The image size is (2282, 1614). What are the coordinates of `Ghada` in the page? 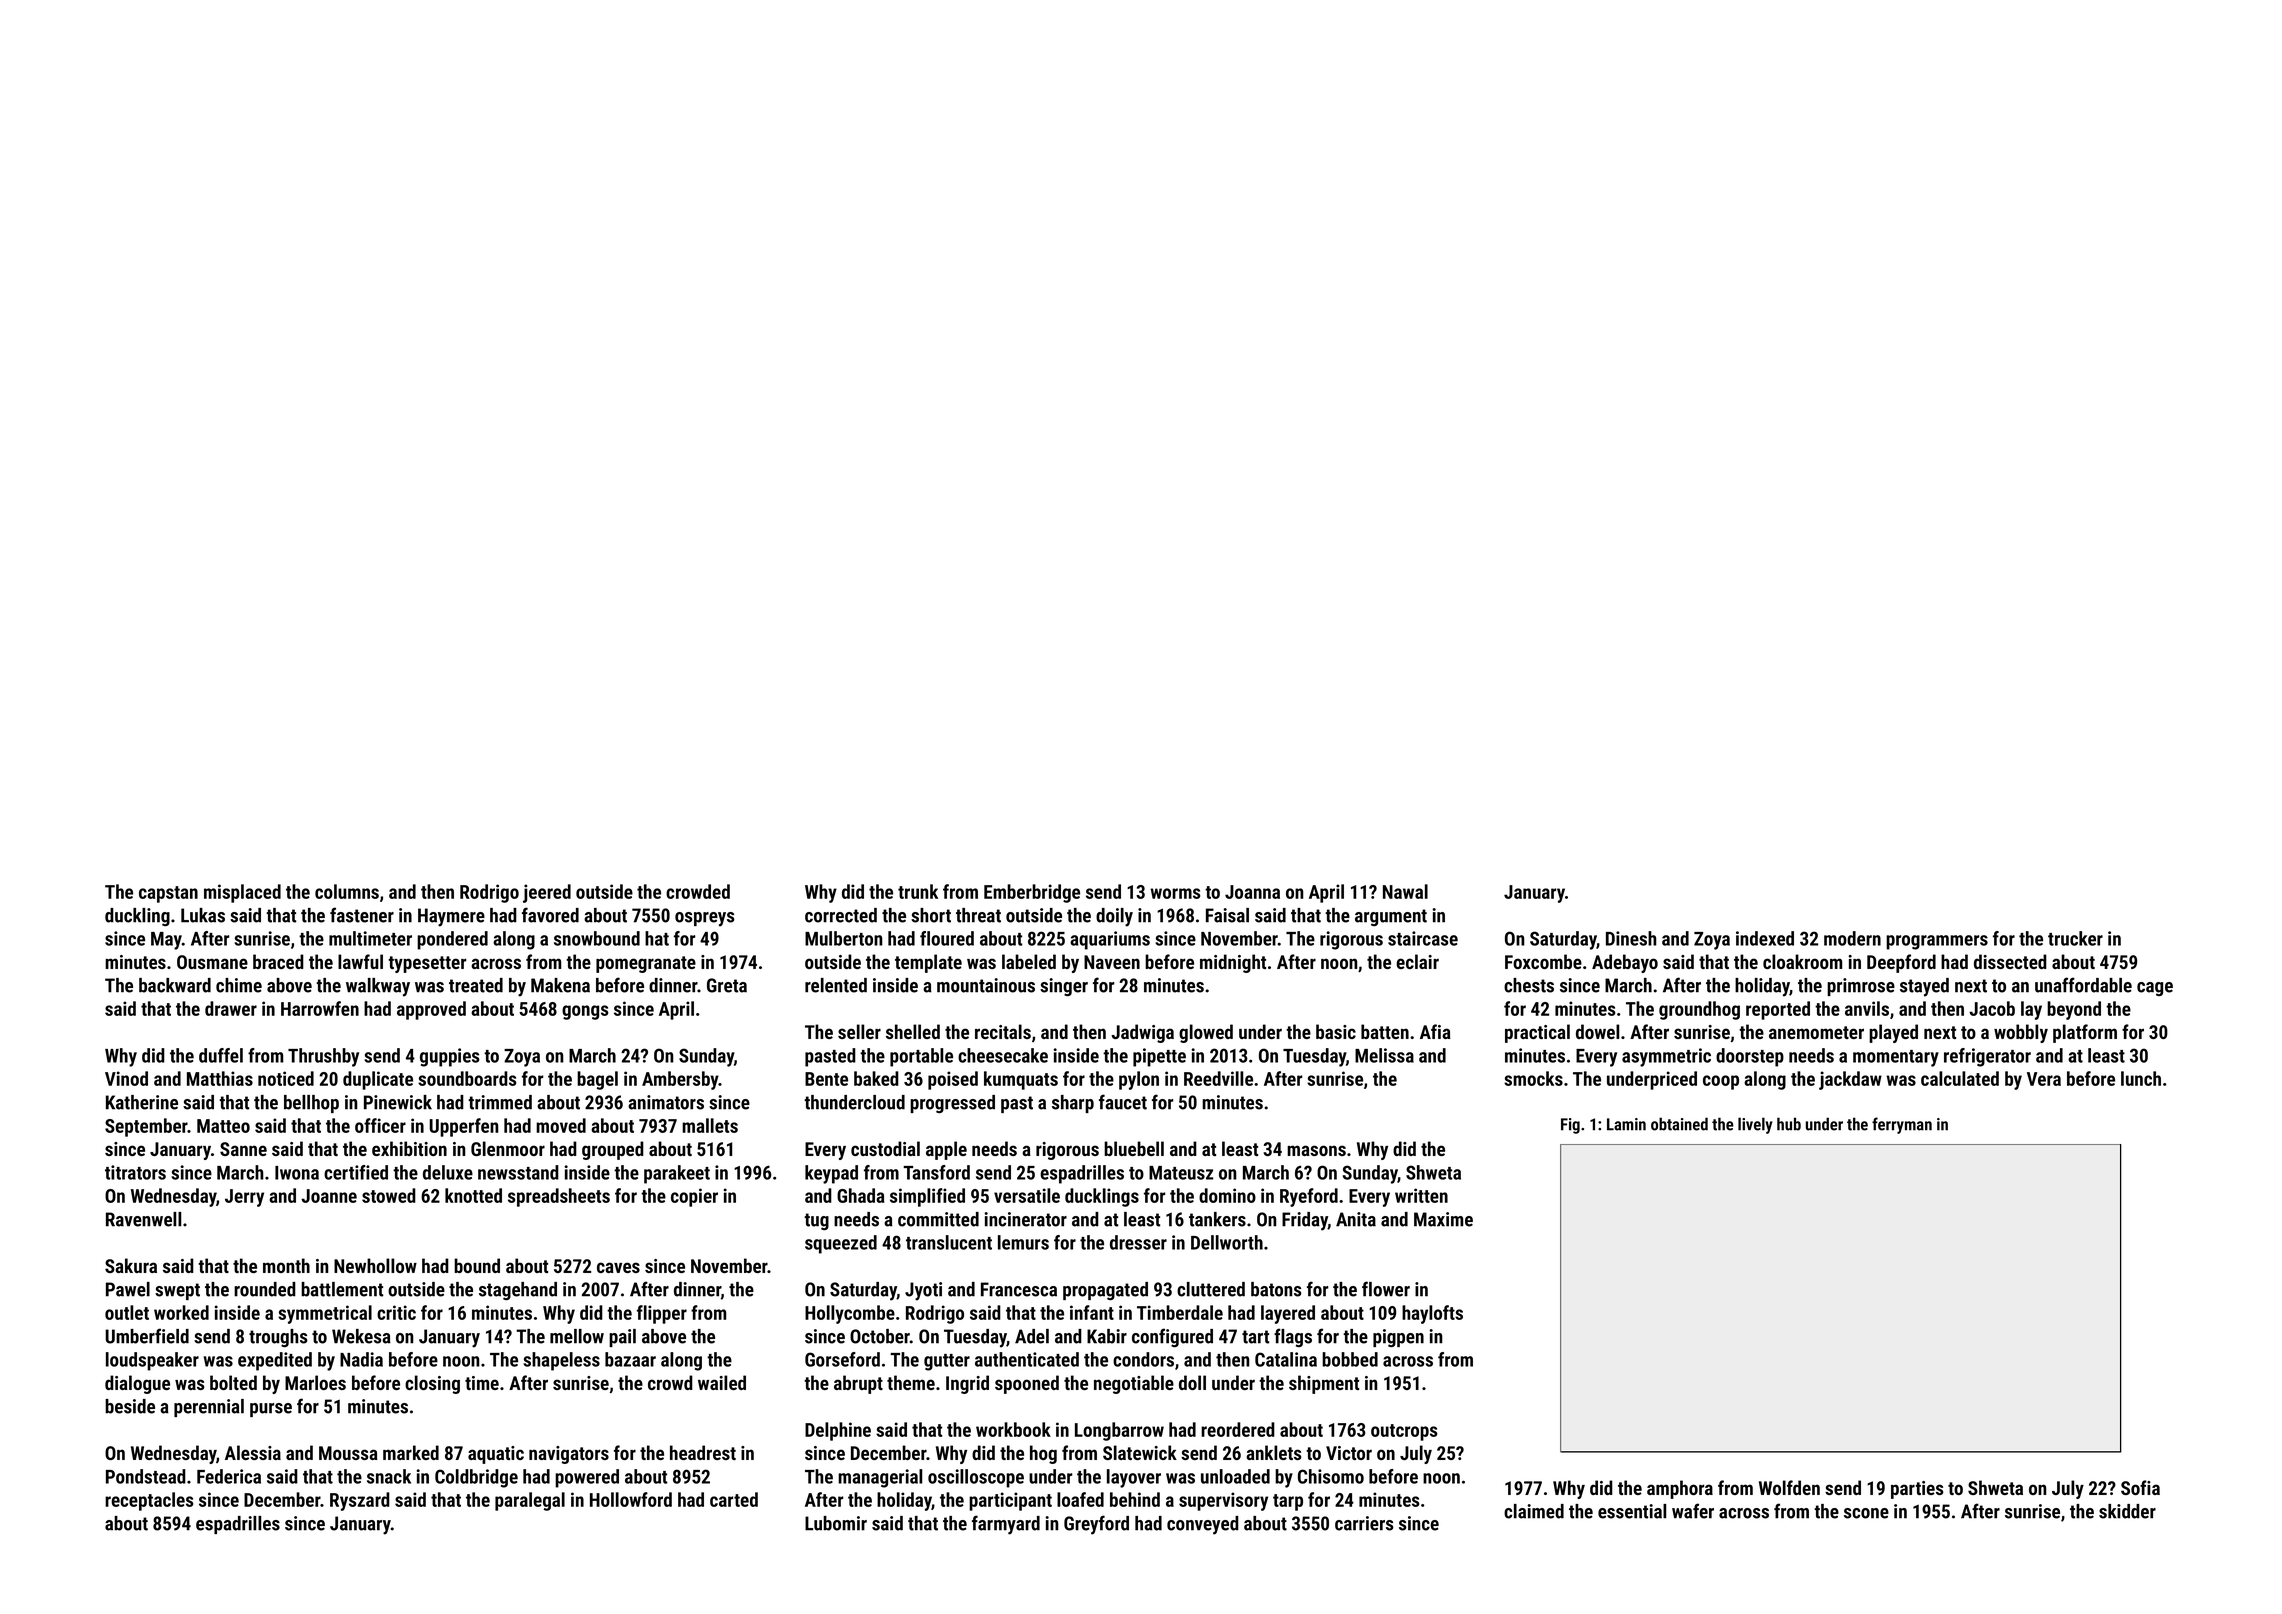 It's located at (861, 1195).
